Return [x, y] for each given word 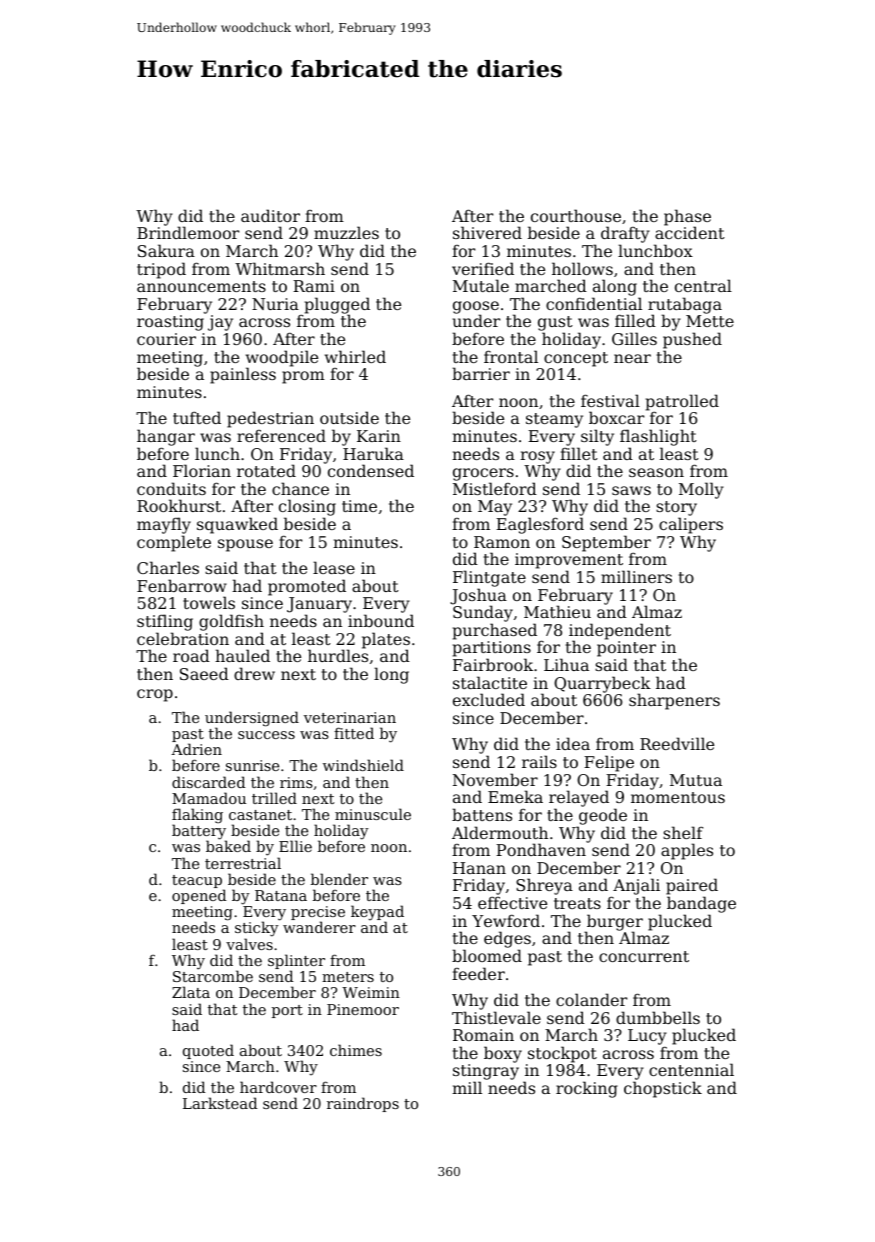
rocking [587, 1089]
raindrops [363, 1104]
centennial [691, 1069]
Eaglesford [540, 525]
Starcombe [213, 976]
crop [155, 695]
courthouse [576, 215]
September [606, 543]
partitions [492, 649]
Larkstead [220, 1103]
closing [307, 507]
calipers [691, 525]
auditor [270, 215]
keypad [377, 913]
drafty [625, 234]
